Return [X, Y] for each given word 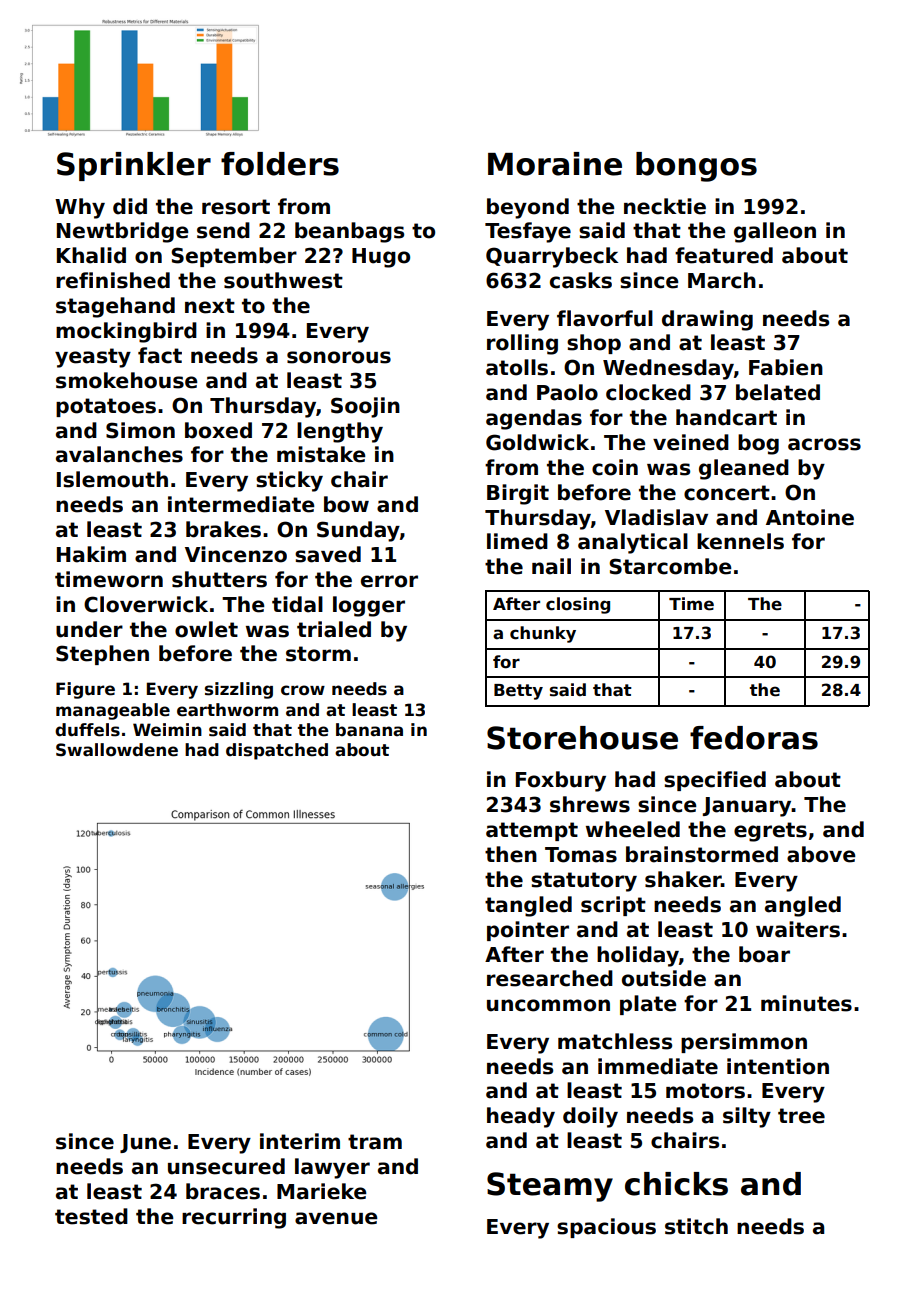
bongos [696, 167]
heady [521, 1117]
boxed [218, 430]
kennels [740, 541]
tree [801, 1116]
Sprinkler [134, 166]
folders [280, 164]
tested [91, 1216]
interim [300, 1141]
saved [328, 554]
